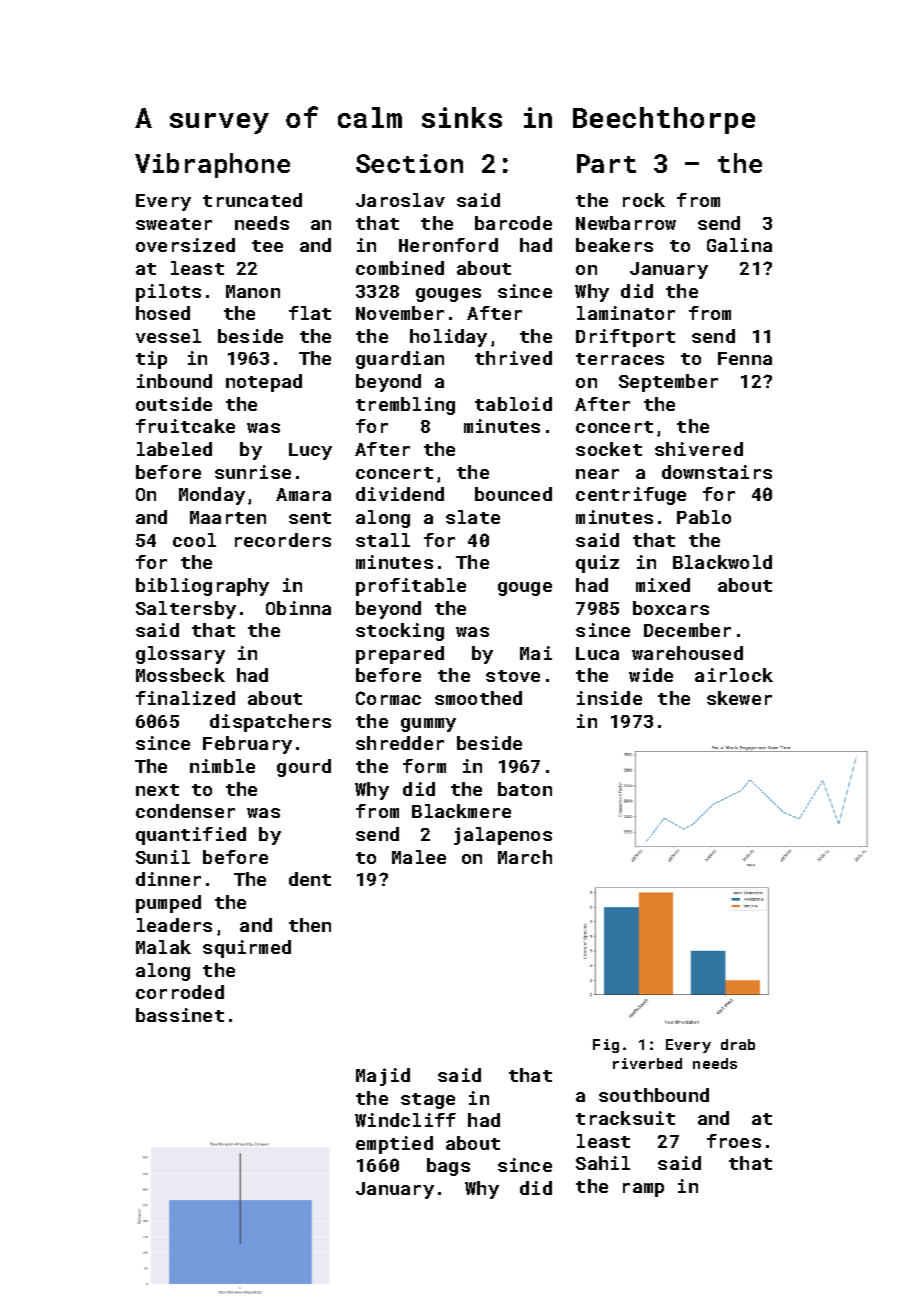  I want to click on Section, so click(409, 163).
